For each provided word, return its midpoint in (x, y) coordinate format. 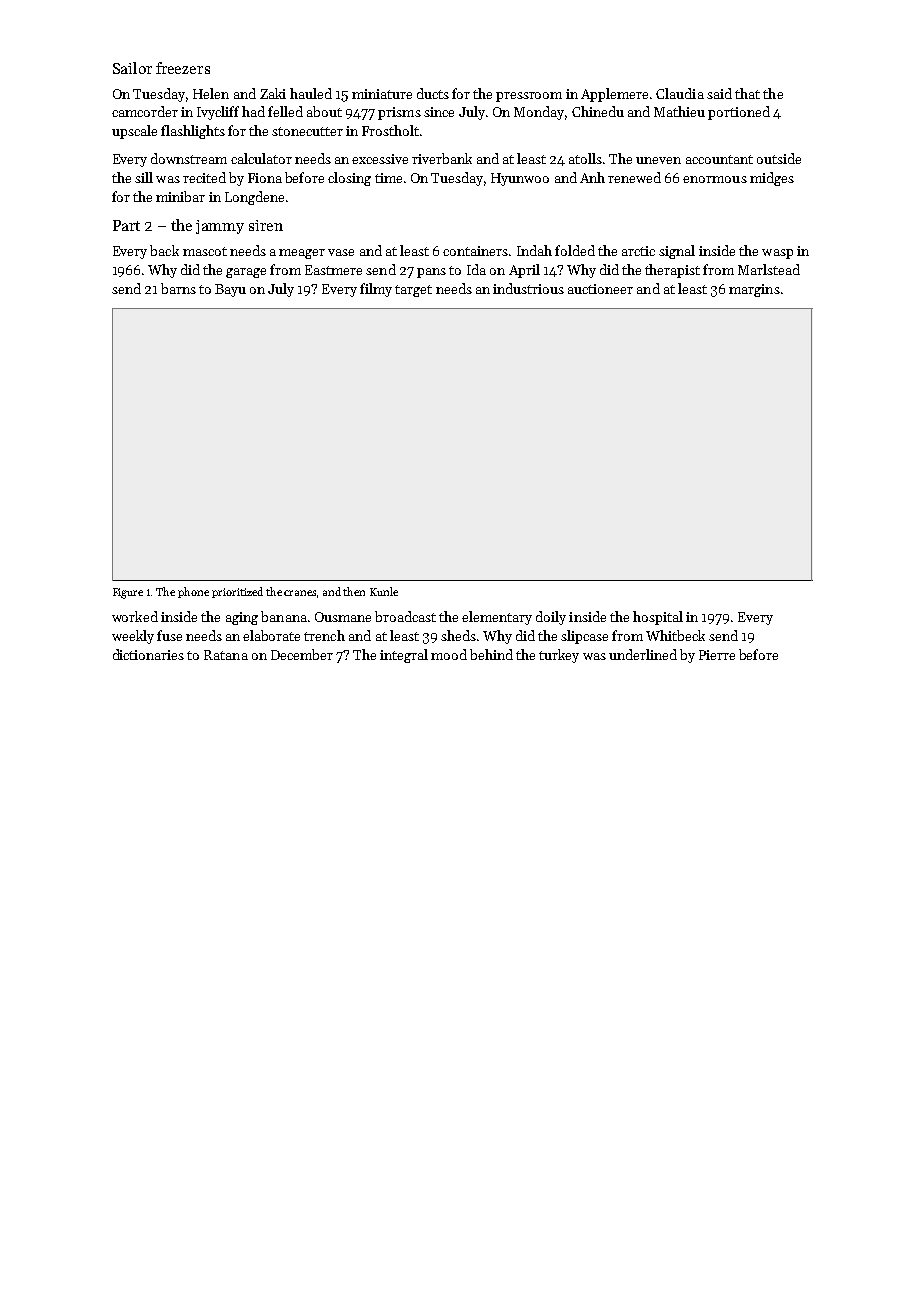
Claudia (680, 93)
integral (404, 656)
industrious (528, 288)
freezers (183, 68)
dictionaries (148, 654)
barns (178, 288)
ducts (433, 93)
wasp (777, 254)
